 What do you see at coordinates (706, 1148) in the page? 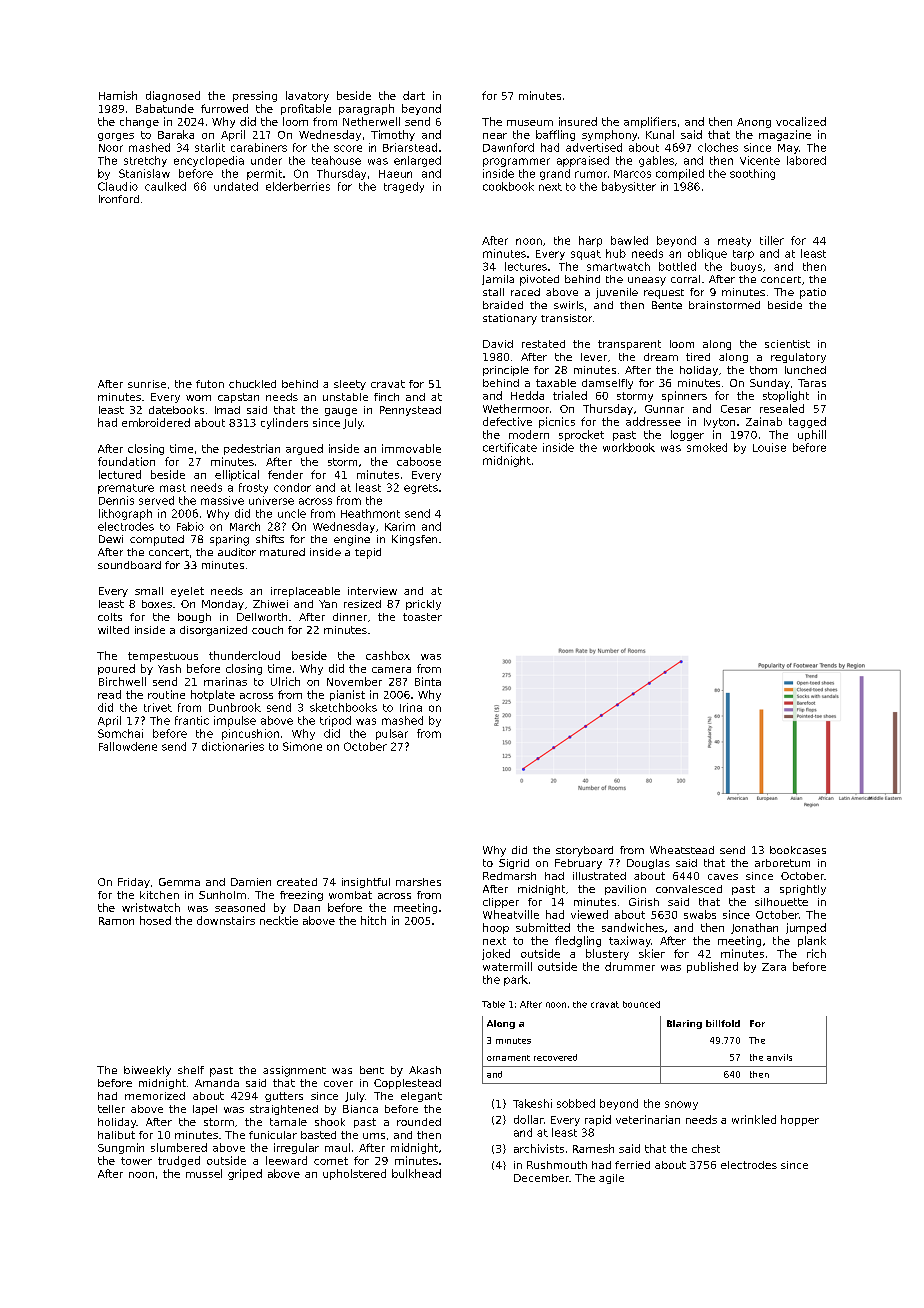
I see `chest` at bounding box center [706, 1148].
